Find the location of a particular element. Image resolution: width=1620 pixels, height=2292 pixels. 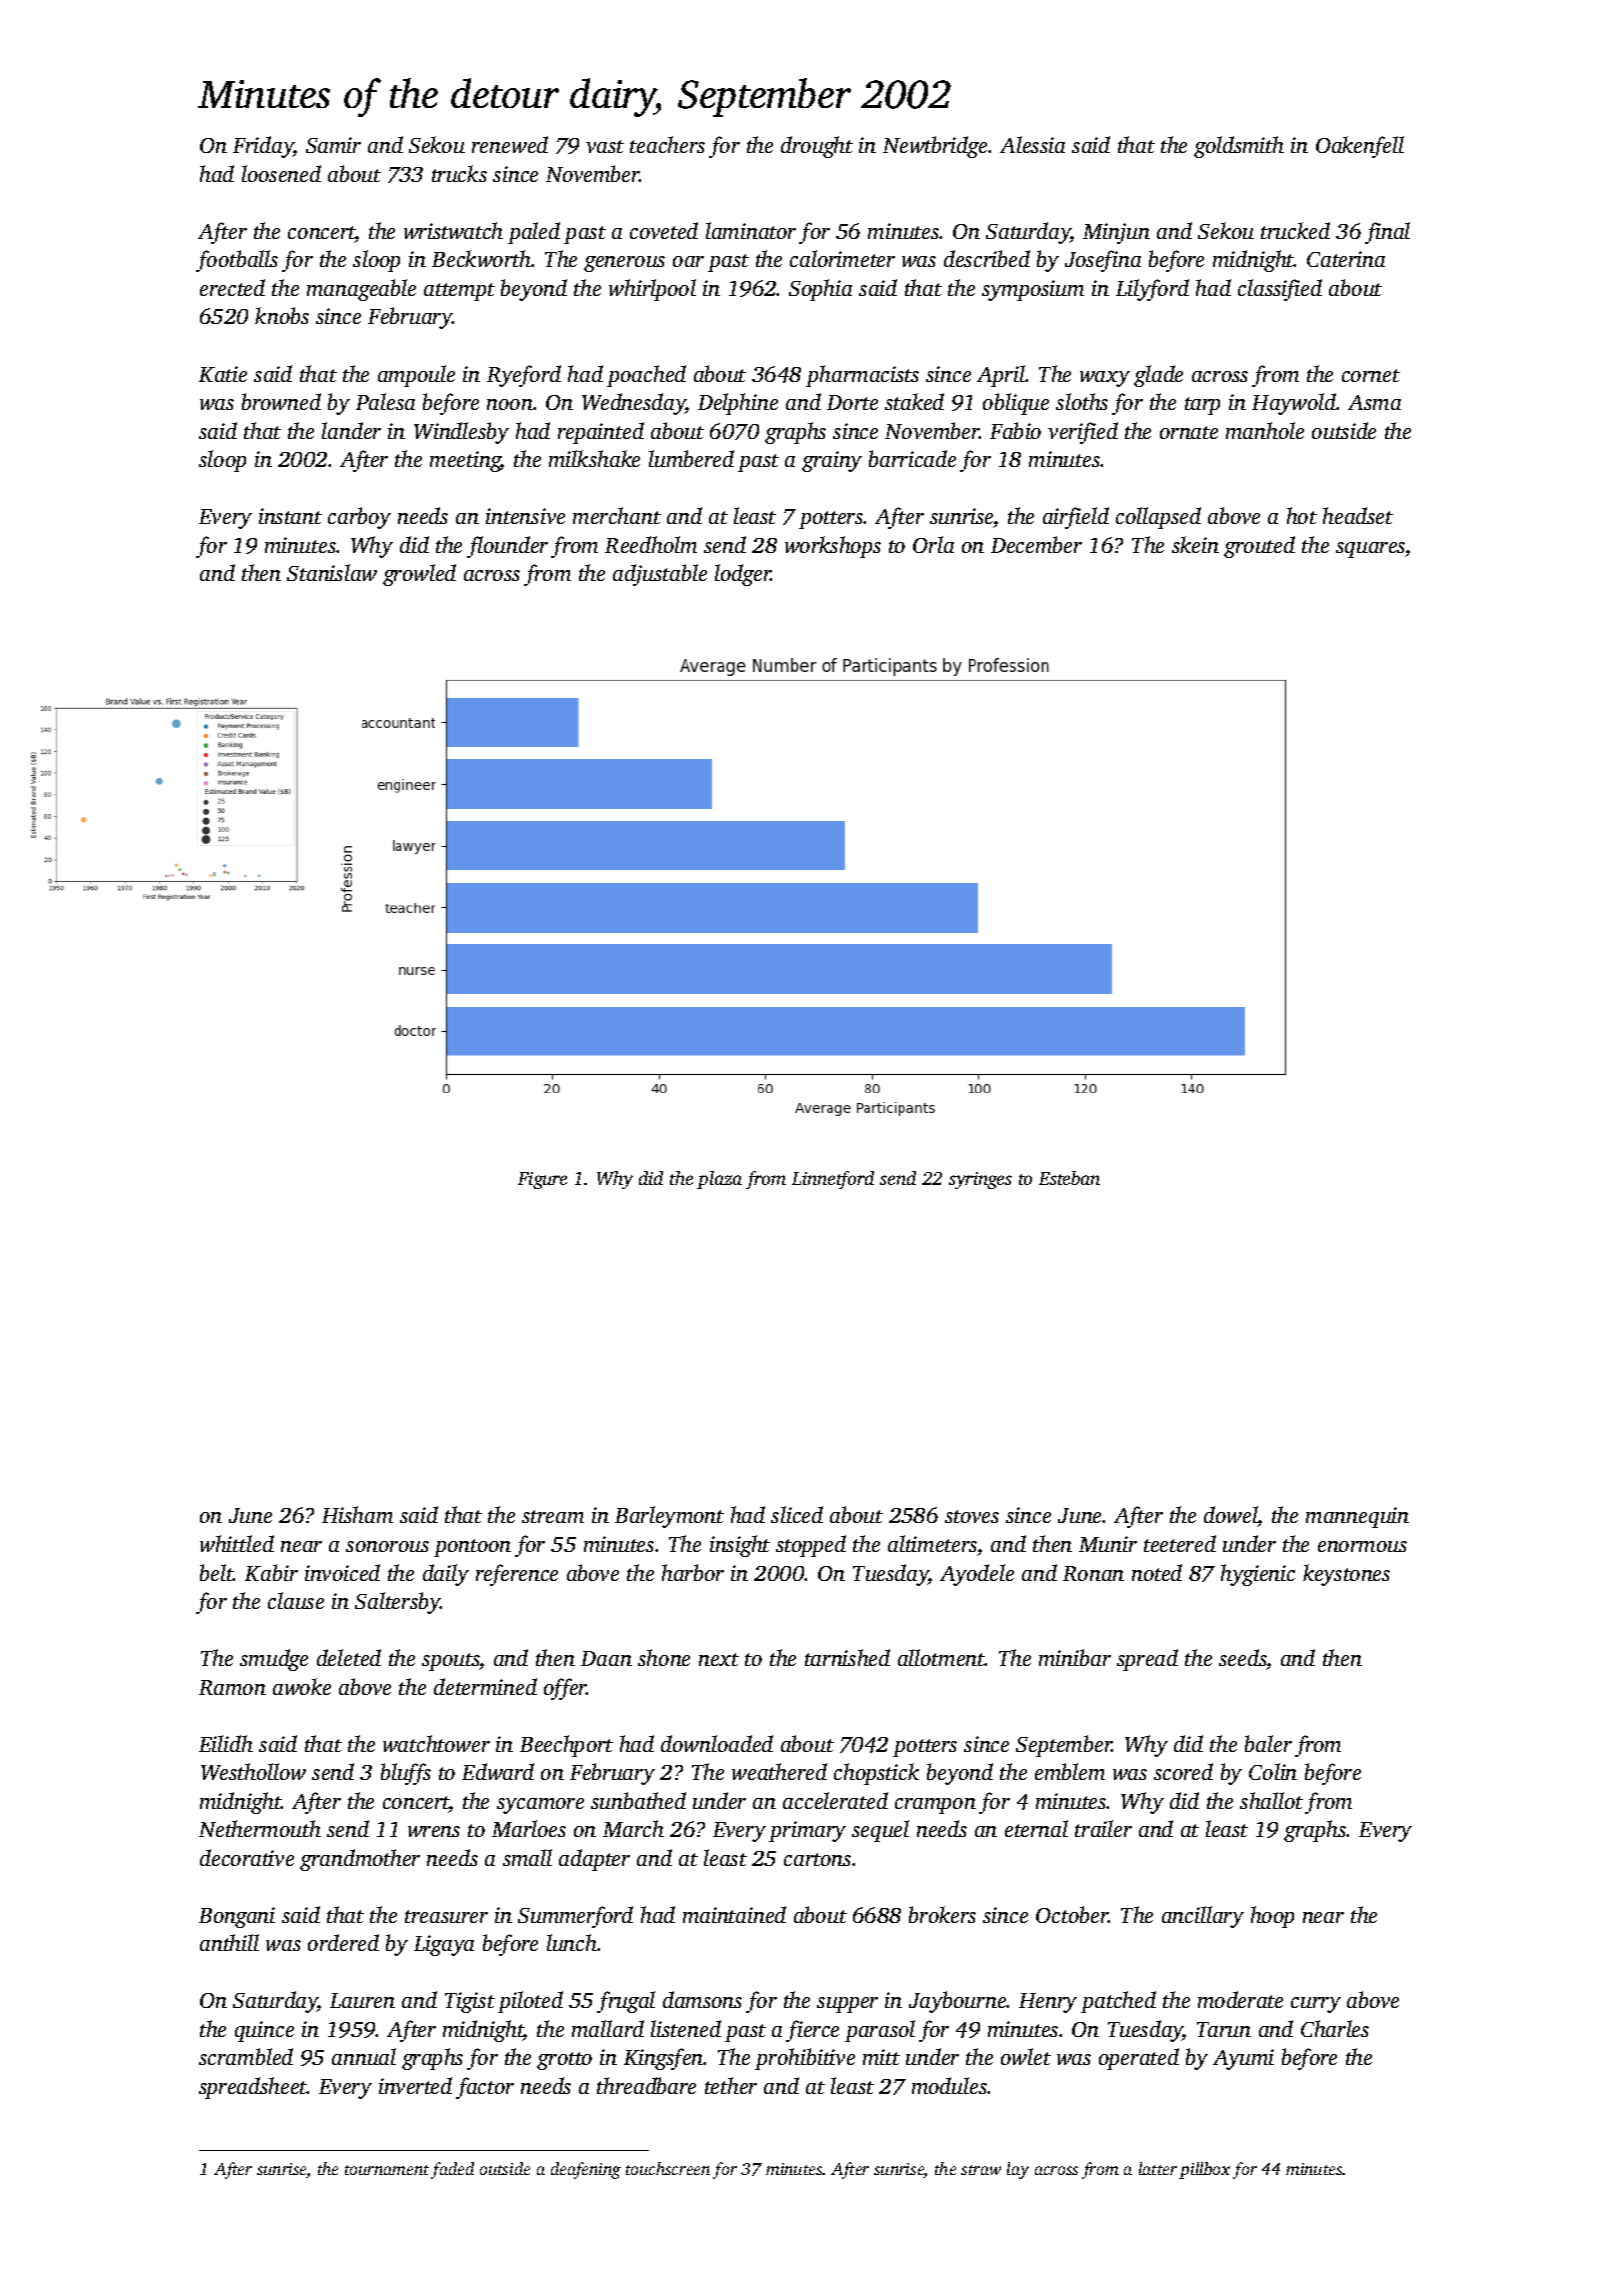

Ryeford is located at coordinates (524, 376).
